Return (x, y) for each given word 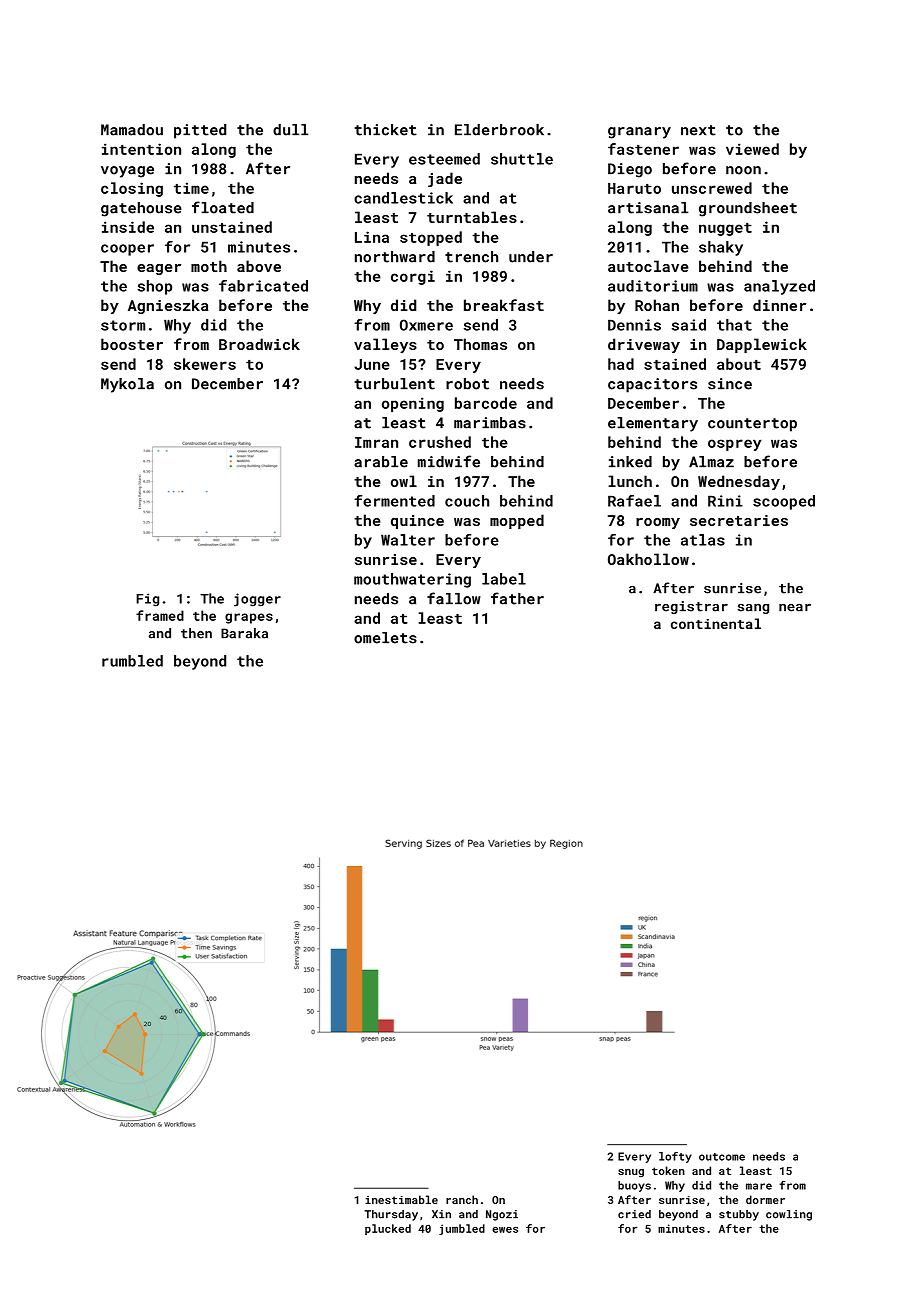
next (698, 130)
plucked (388, 1229)
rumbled (132, 661)
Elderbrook (499, 130)
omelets (385, 638)
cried (634, 1214)
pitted (200, 131)
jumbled (462, 1229)
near (795, 608)
